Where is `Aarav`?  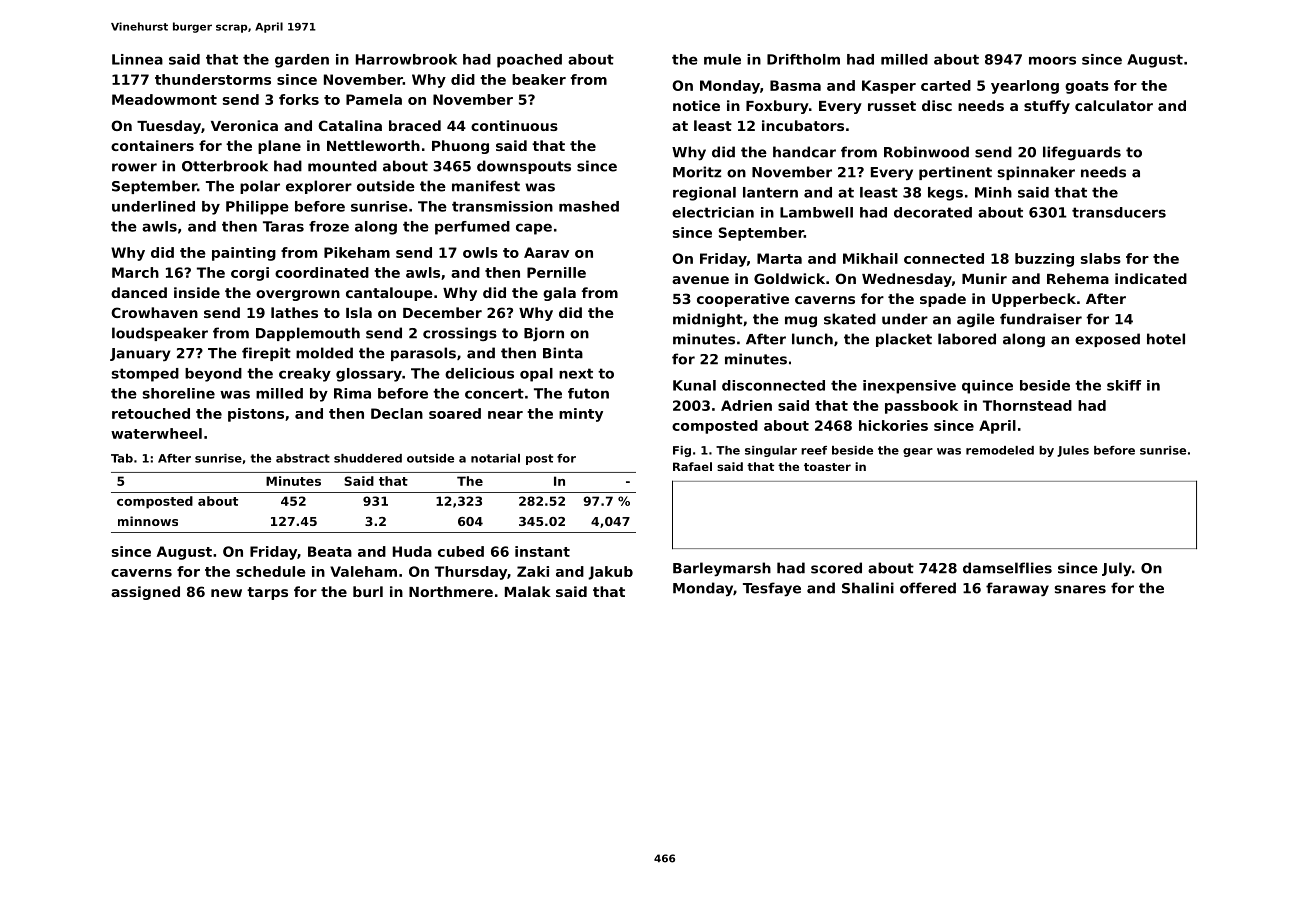 Aarav is located at coordinates (546, 252).
